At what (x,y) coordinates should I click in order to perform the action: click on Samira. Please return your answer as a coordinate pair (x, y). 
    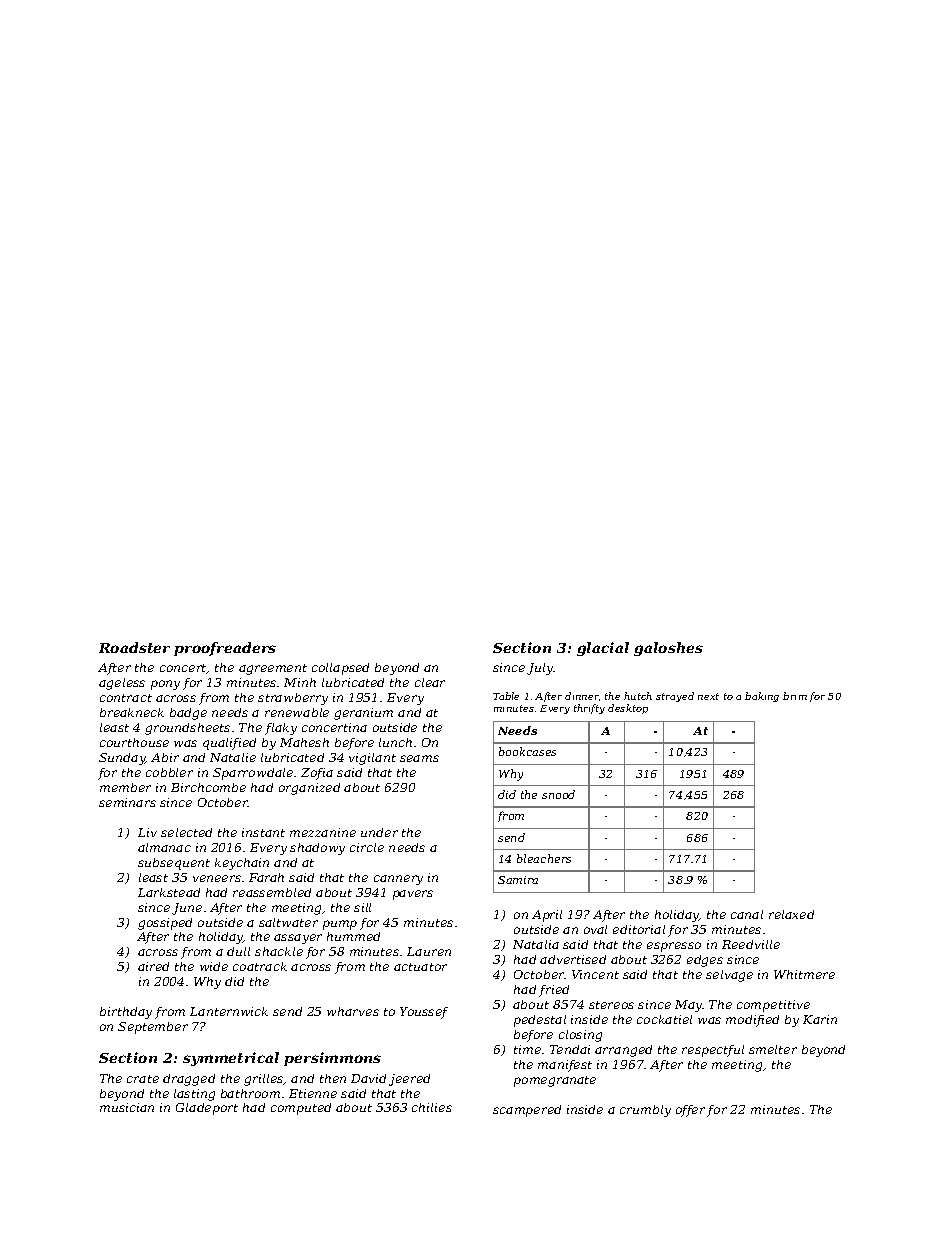
    Looking at the image, I should click on (518, 880).
